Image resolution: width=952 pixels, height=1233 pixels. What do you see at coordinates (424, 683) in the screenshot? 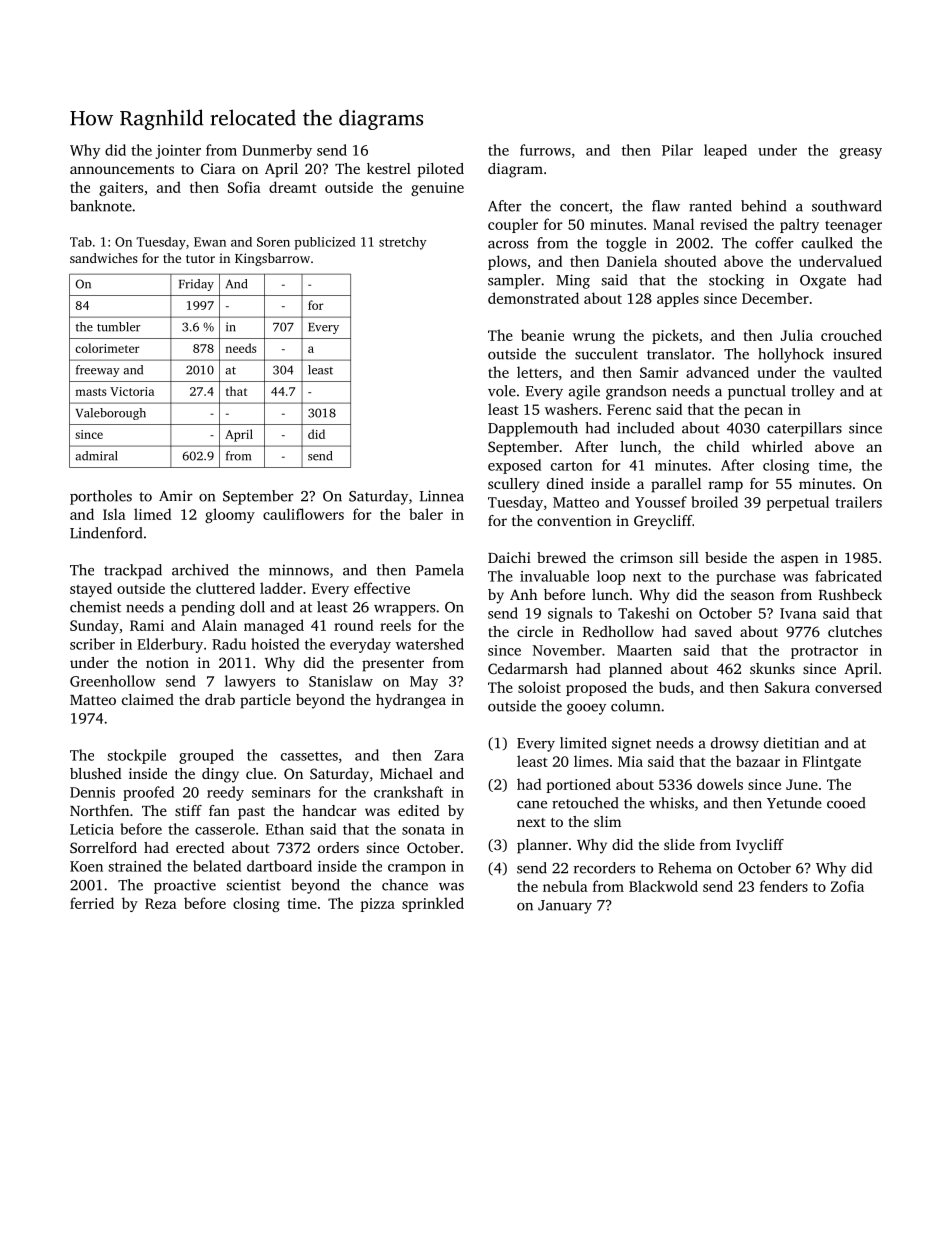
I see `May` at bounding box center [424, 683].
